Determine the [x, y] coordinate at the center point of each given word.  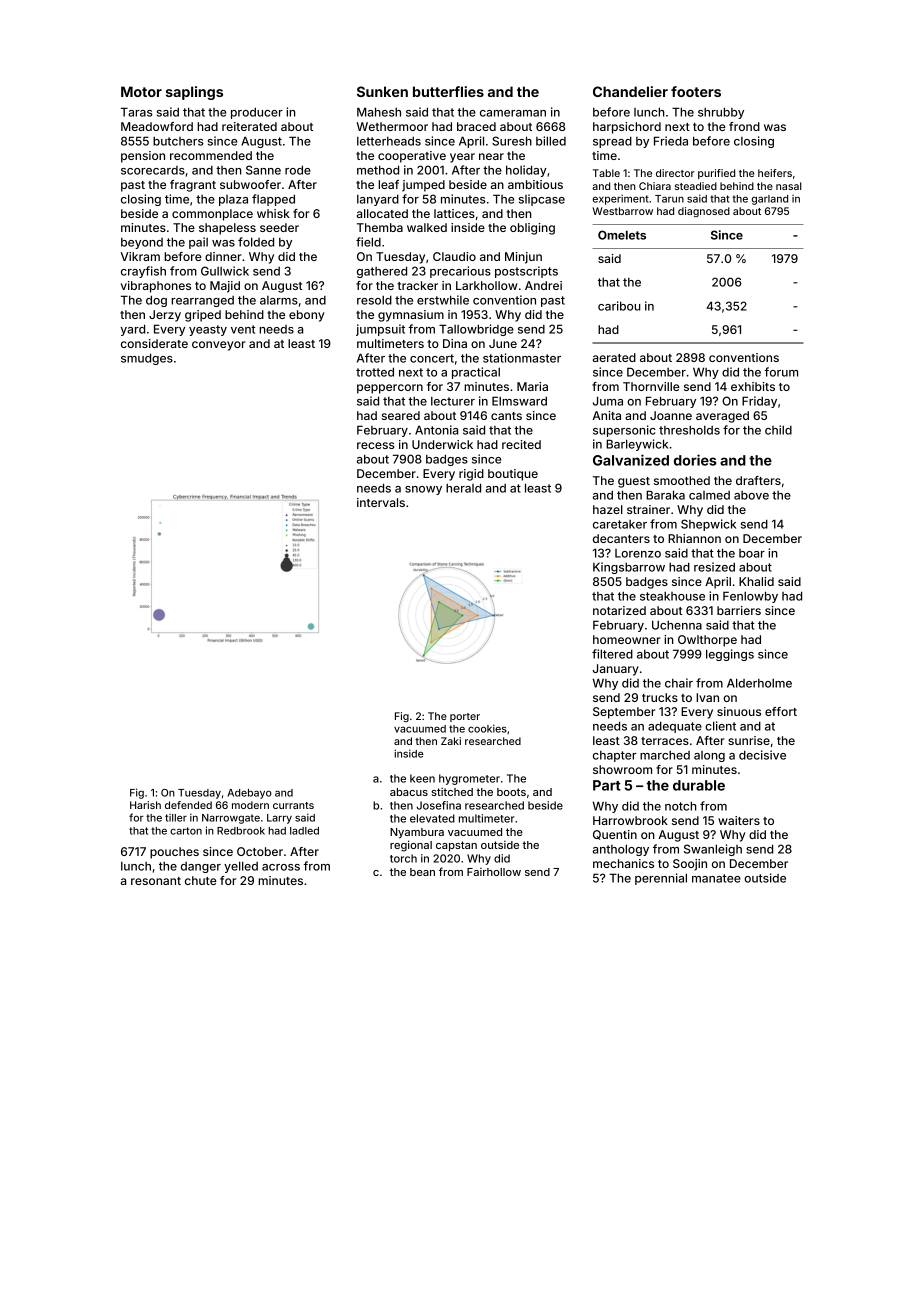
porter [465, 717]
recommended [211, 155]
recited [521, 444]
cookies [487, 728]
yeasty [208, 330]
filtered [612, 654]
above [751, 495]
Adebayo [249, 794]
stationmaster [522, 358]
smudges [147, 359]
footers [696, 91]
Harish [145, 805]
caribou [619, 306]
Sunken [382, 91]
